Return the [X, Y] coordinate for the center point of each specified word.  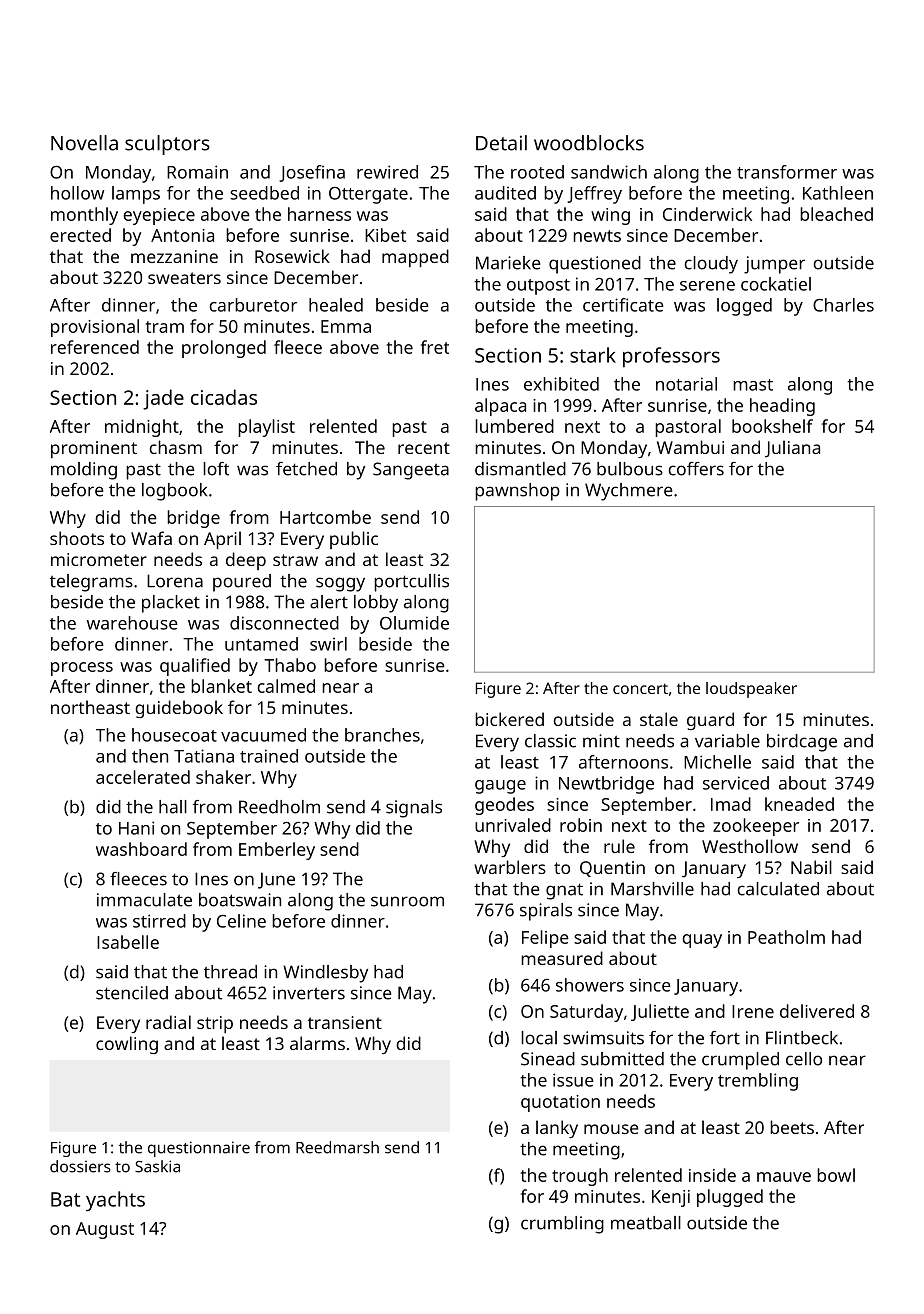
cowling [127, 1045]
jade [163, 399]
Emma [346, 326]
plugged [730, 1198]
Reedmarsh [337, 1147]
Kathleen [838, 193]
